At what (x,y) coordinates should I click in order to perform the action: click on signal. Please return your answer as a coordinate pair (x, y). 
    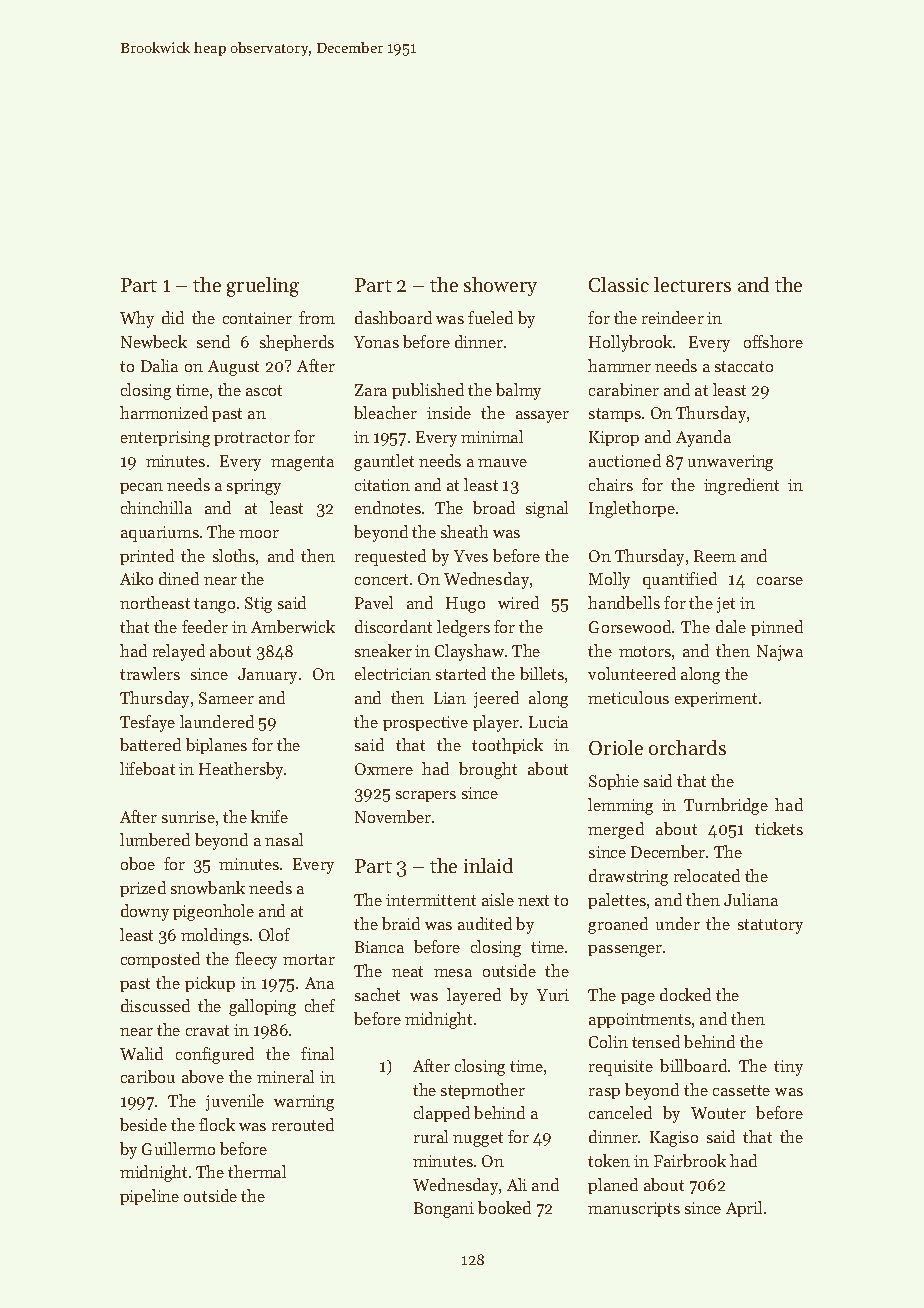
    Looking at the image, I should click on (547, 509).
